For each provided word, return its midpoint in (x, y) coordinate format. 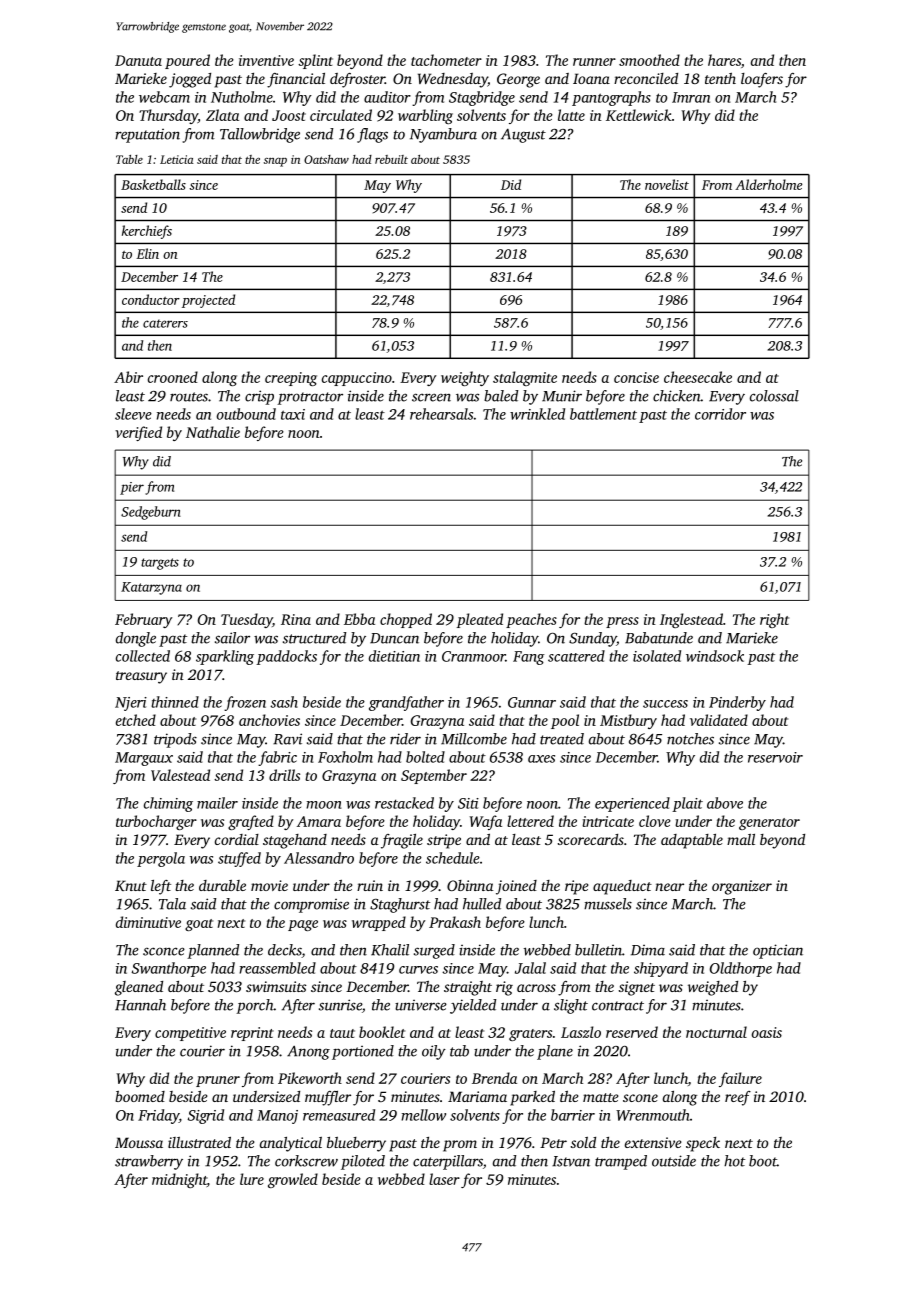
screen (431, 397)
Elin (147, 253)
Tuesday (246, 620)
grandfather (406, 703)
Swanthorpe (169, 969)
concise (636, 377)
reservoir (775, 757)
